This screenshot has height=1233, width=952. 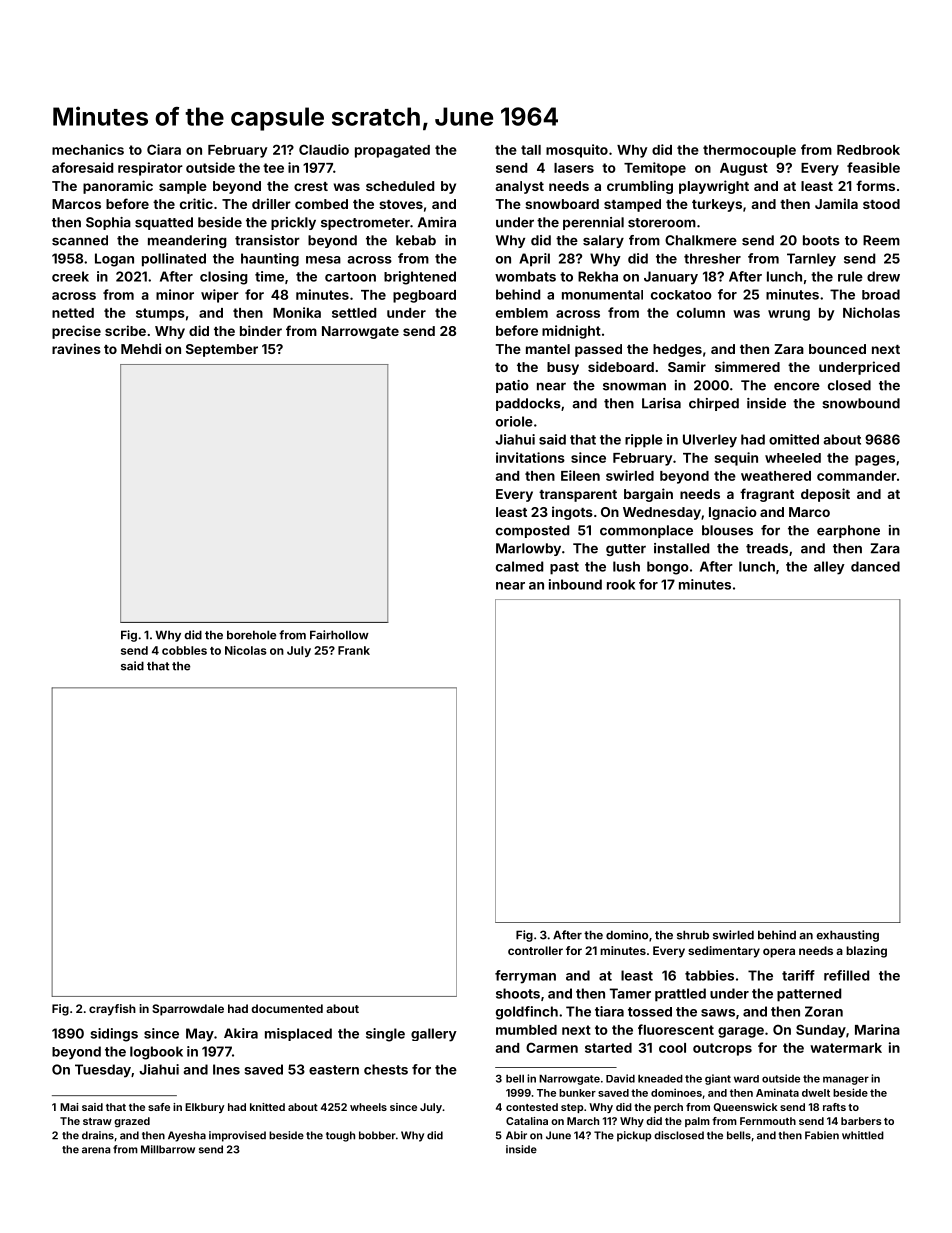 I want to click on emblem, so click(x=522, y=313).
